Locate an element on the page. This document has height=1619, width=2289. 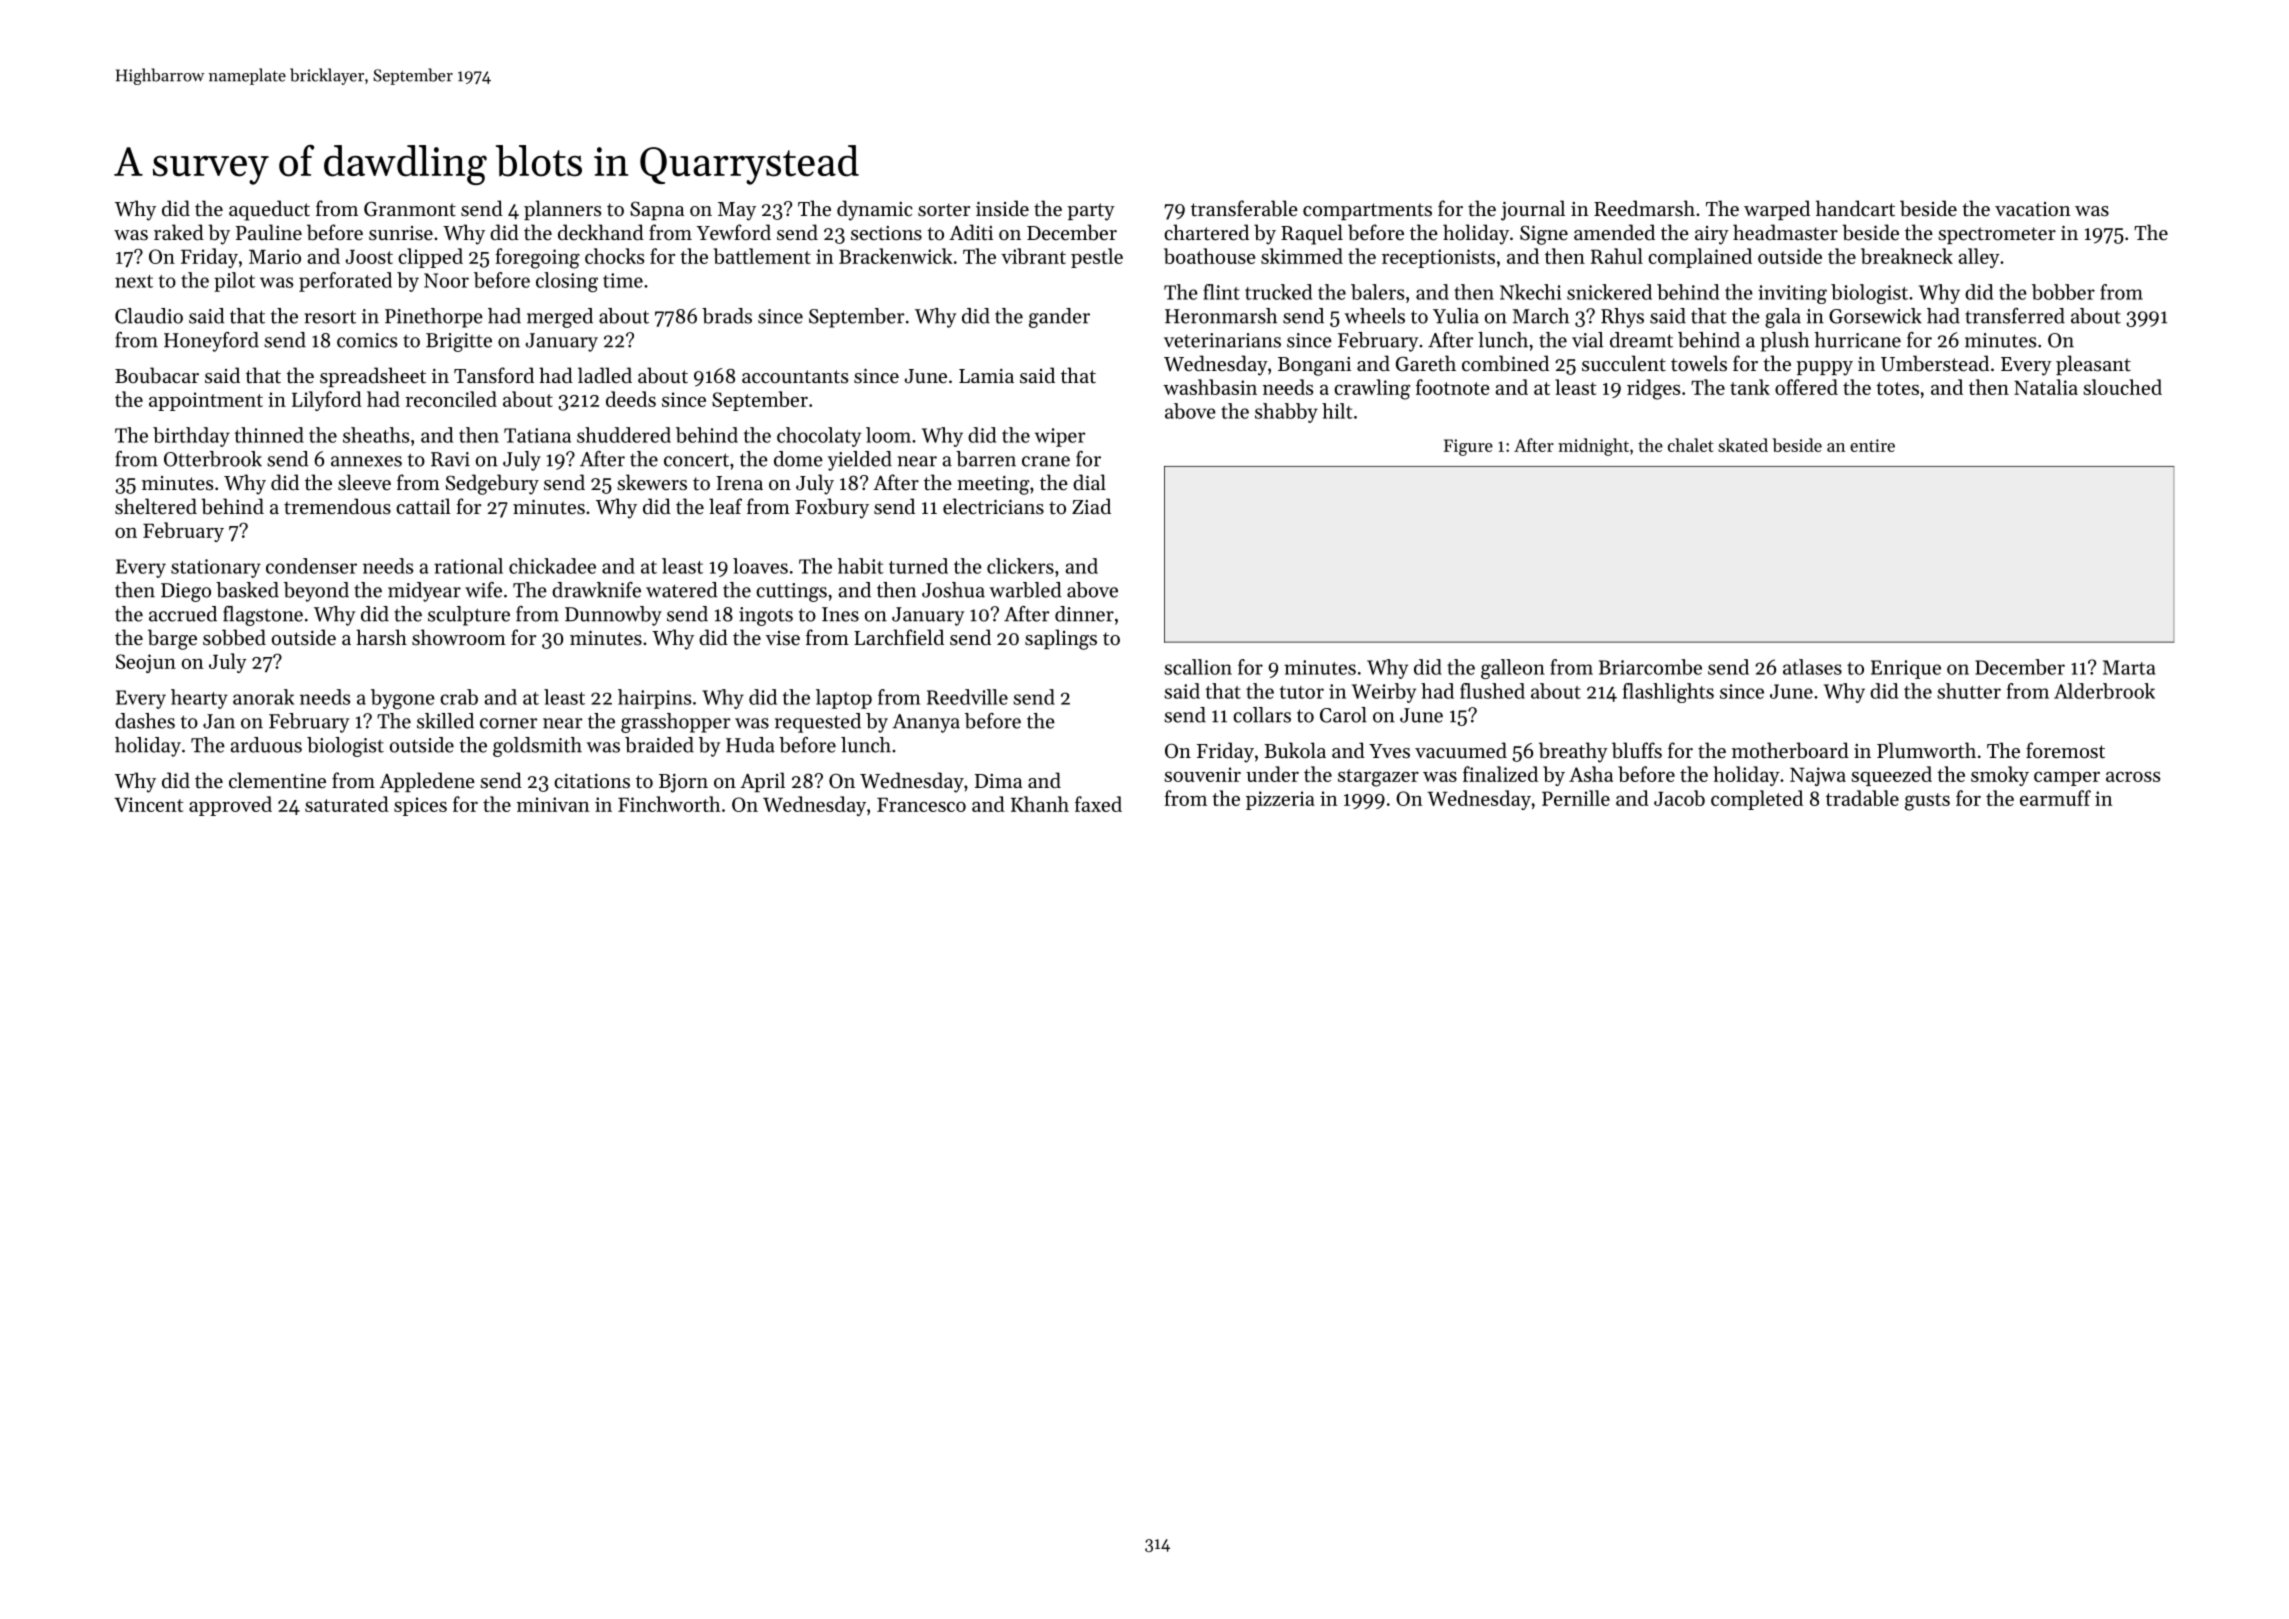
Marta is located at coordinates (2129, 667).
